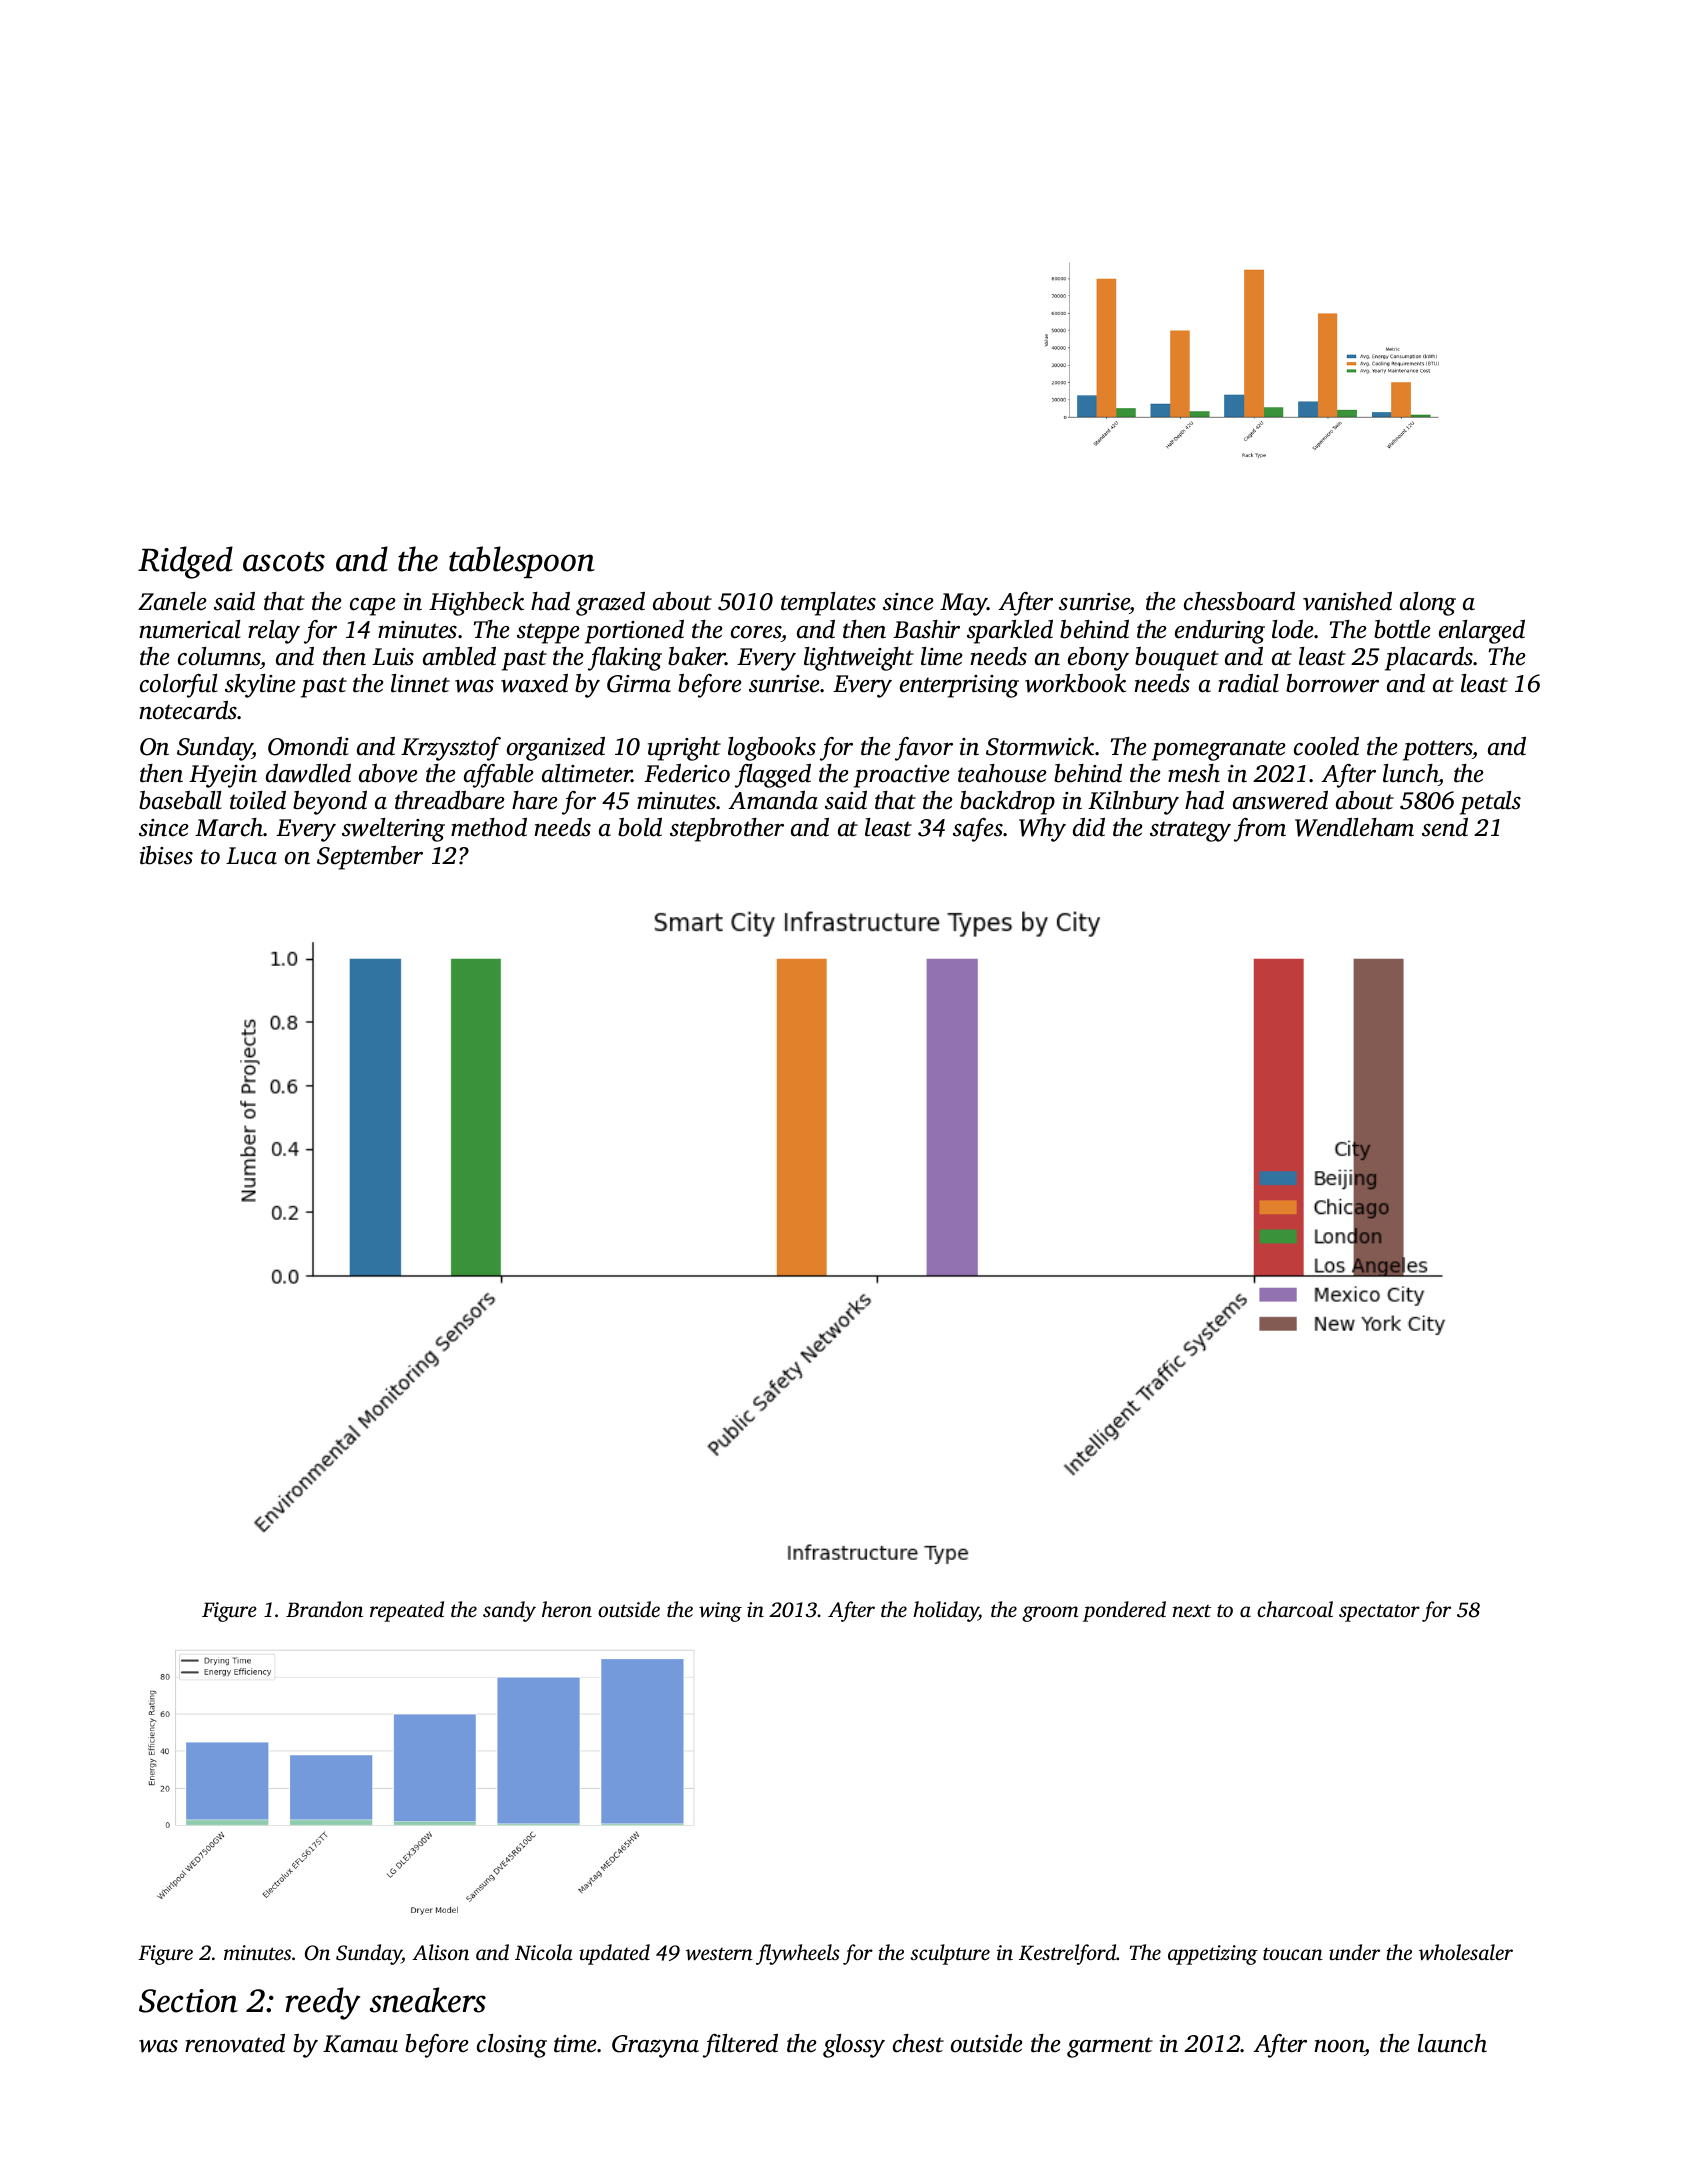 This document has height=2178, width=1683. Describe the element at coordinates (1445, 827) in the document. I see `send` at that location.
